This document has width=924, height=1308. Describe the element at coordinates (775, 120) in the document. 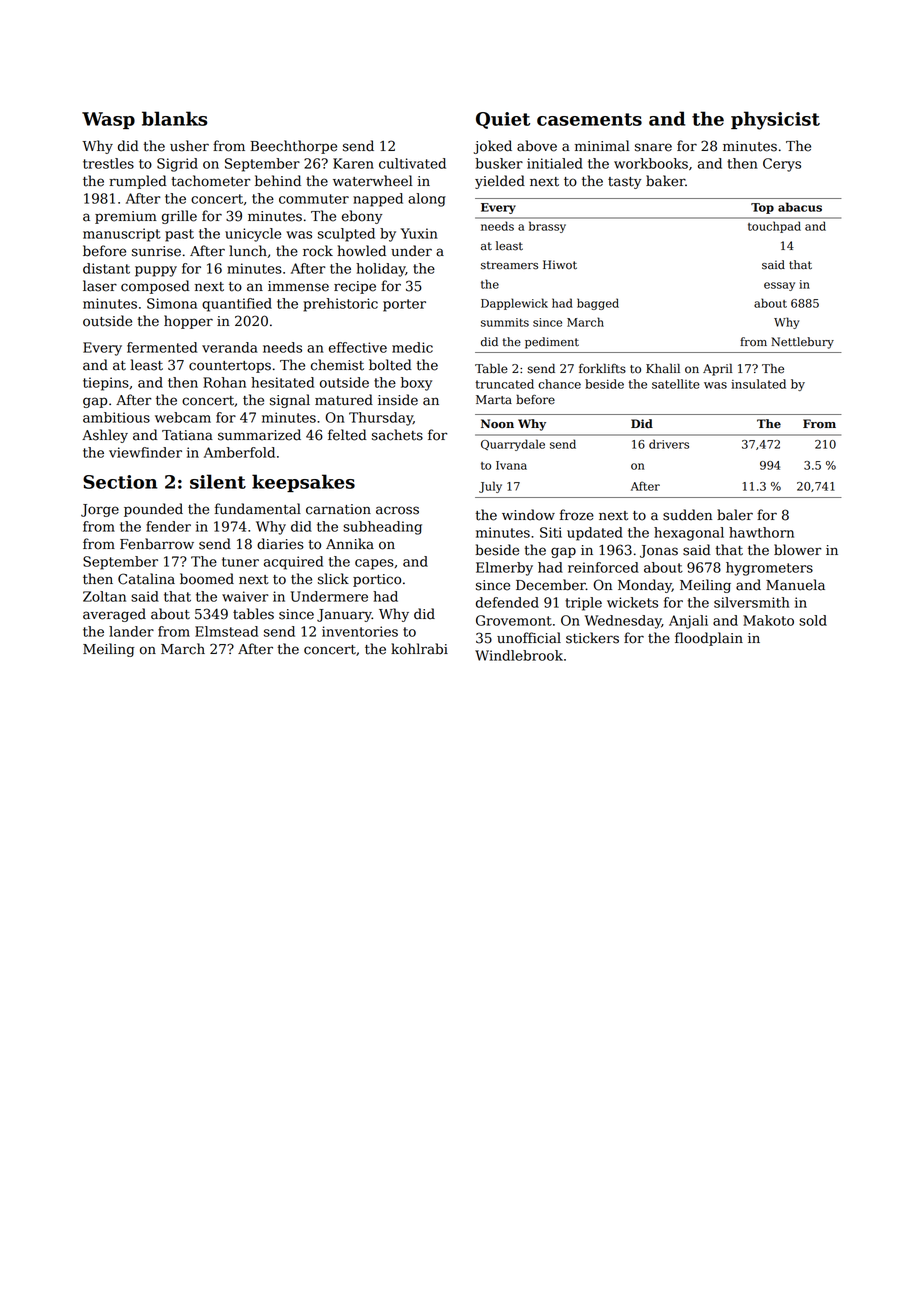

I see `physicist` at that location.
